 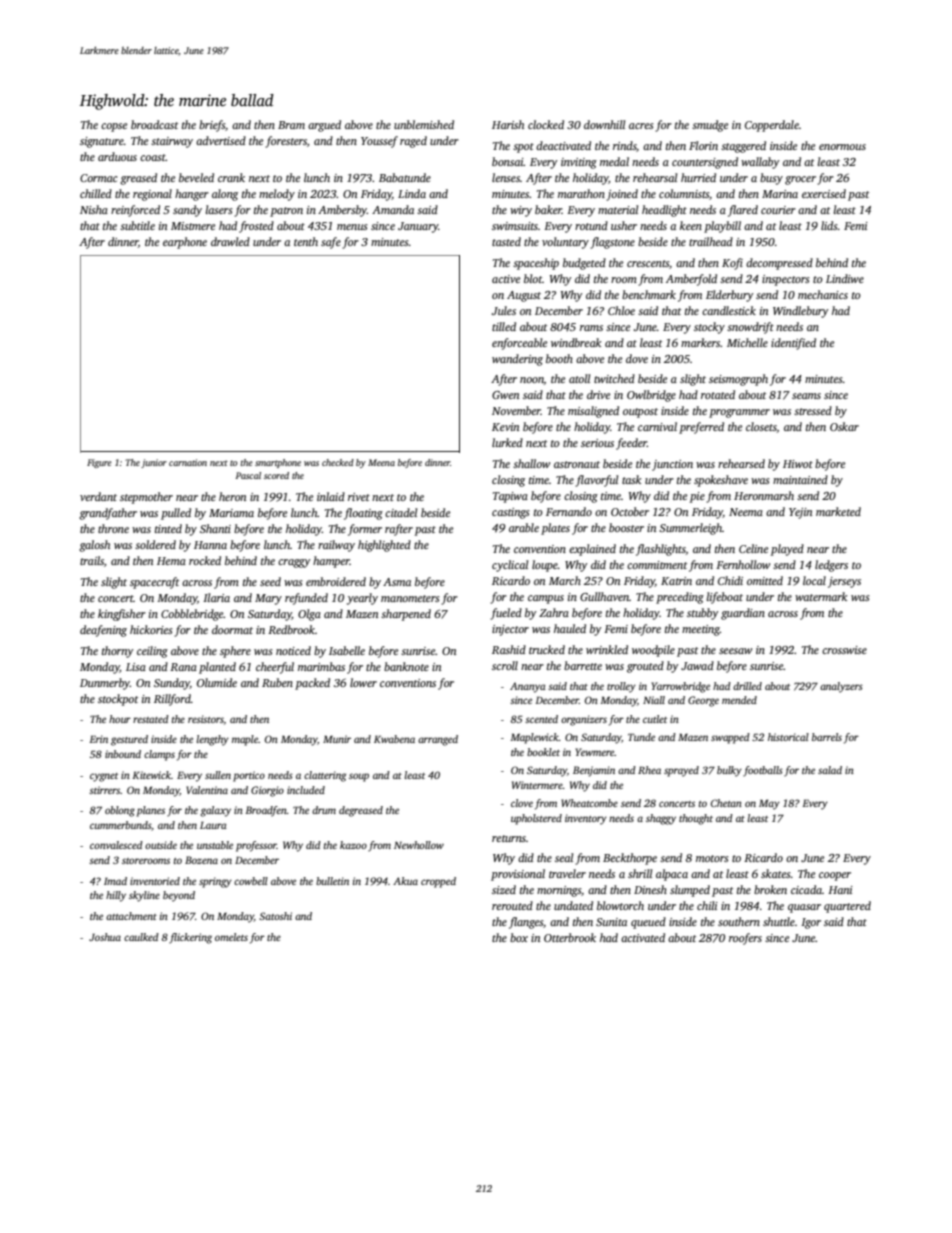 I want to click on downhill, so click(x=604, y=124).
